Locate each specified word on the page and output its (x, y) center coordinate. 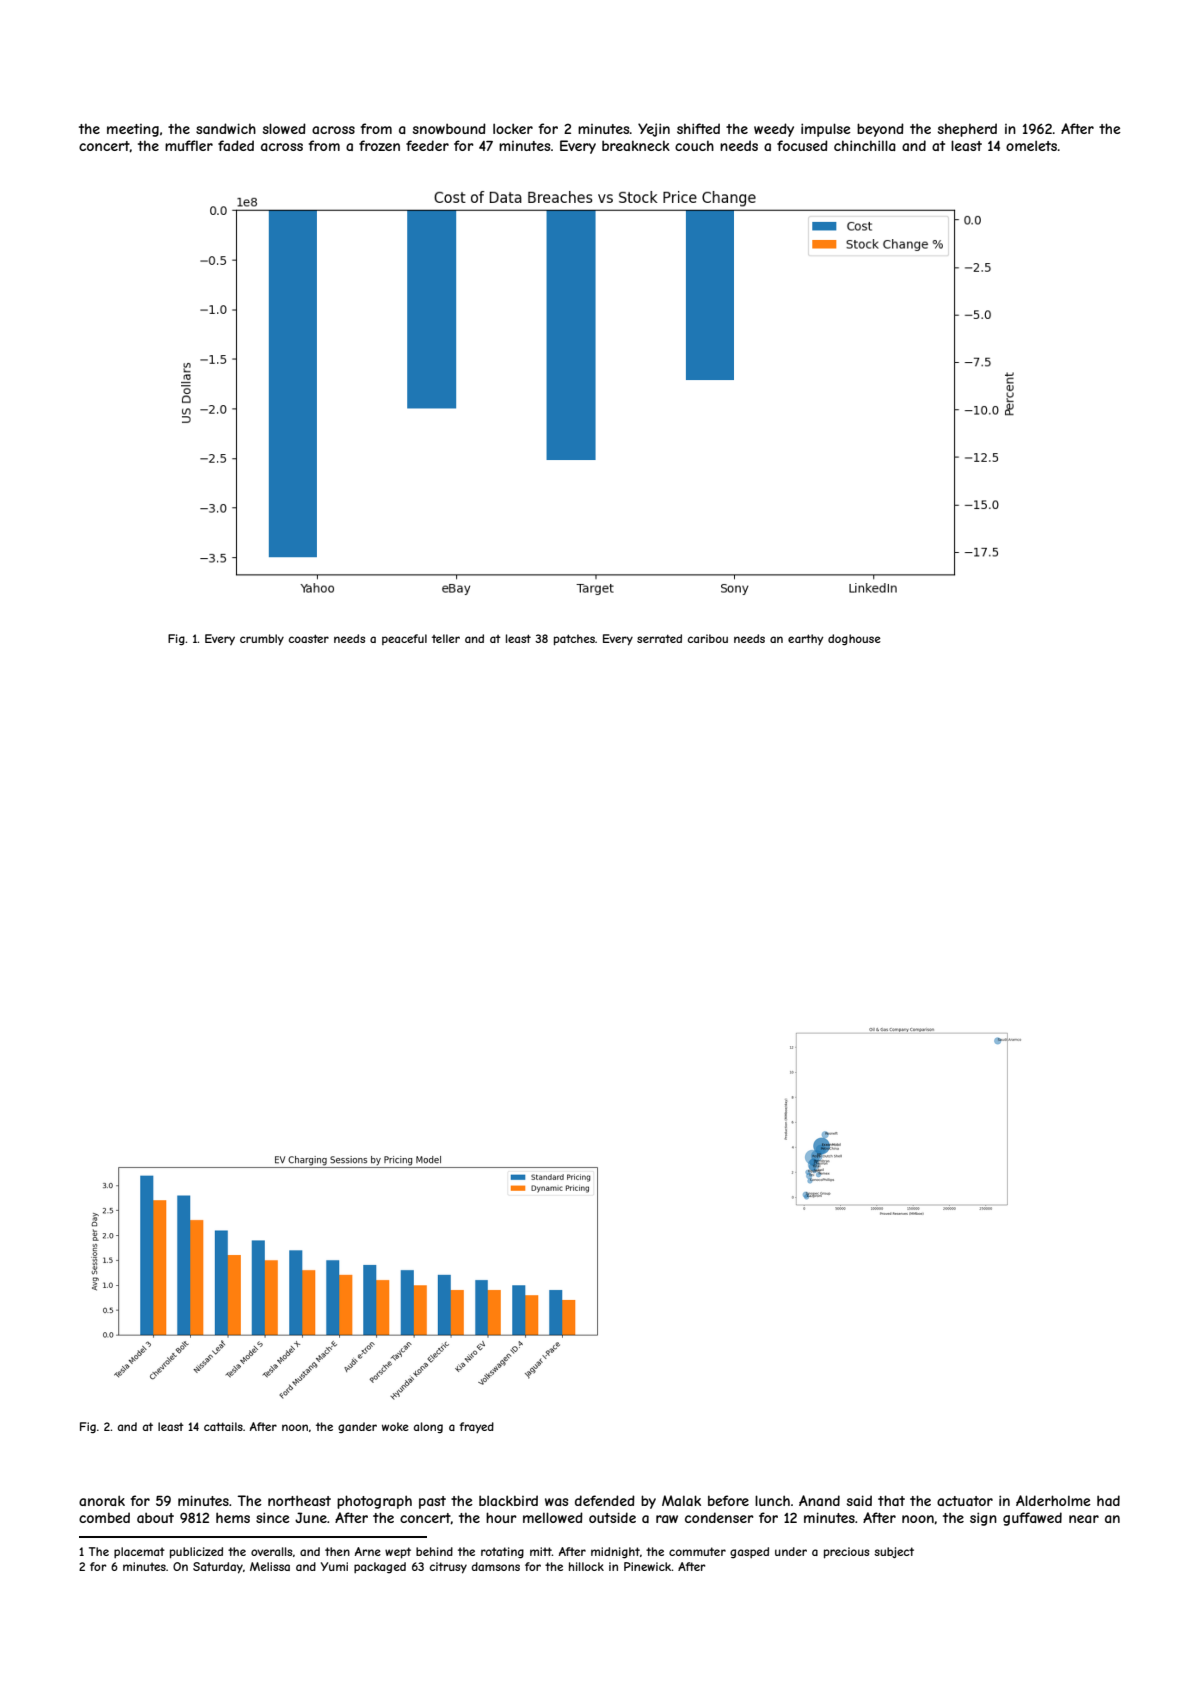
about (155, 1518)
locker (513, 128)
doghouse (854, 639)
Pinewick (648, 1566)
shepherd (967, 130)
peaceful (404, 639)
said (859, 1500)
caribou (708, 638)
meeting (133, 130)
